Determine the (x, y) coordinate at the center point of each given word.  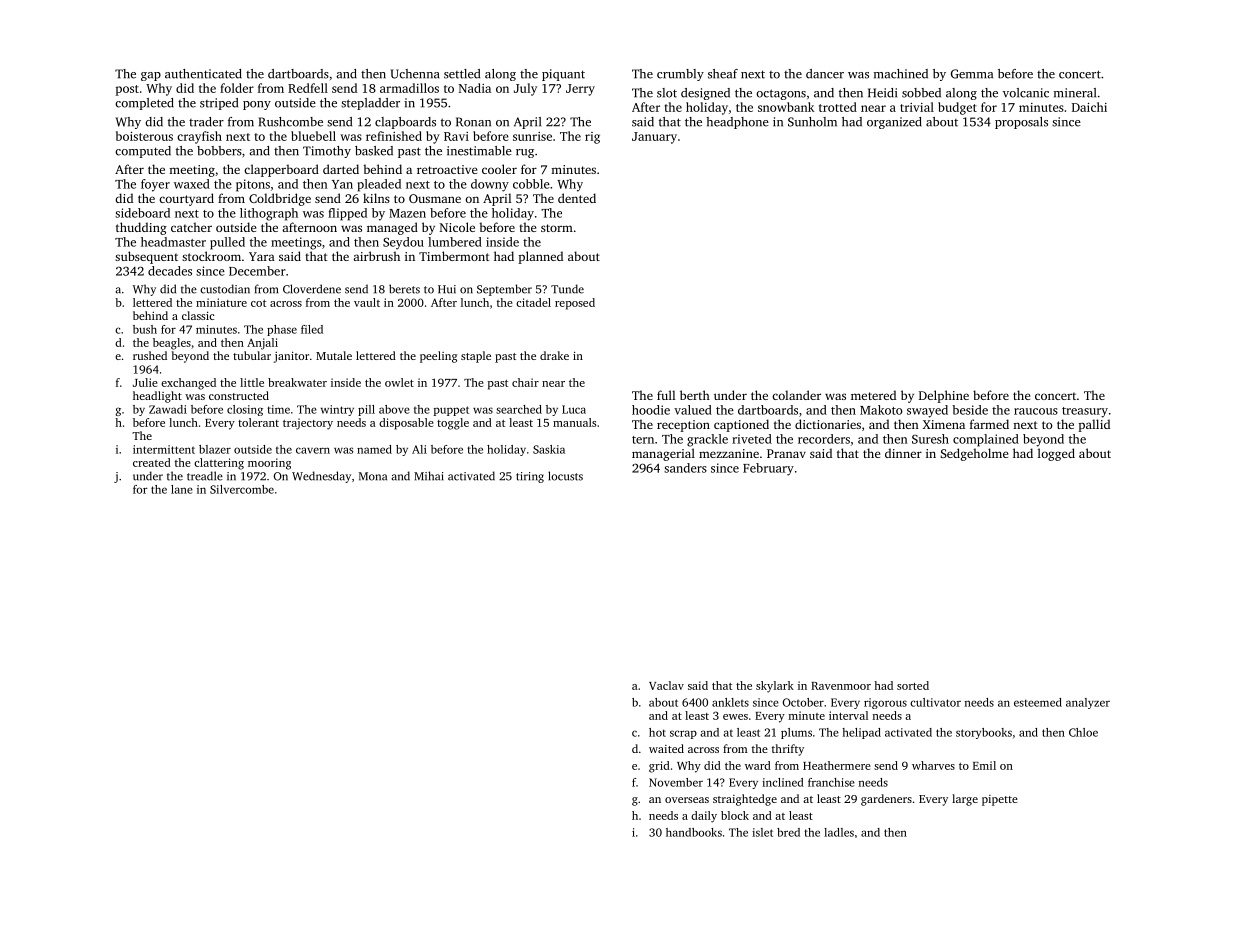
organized (894, 123)
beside (970, 410)
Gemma (972, 74)
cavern (313, 450)
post (127, 90)
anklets (730, 702)
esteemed (1038, 702)
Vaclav (666, 685)
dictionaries (828, 424)
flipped (347, 214)
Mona (373, 476)
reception (683, 426)
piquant (563, 75)
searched (519, 409)
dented (577, 198)
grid (659, 767)
